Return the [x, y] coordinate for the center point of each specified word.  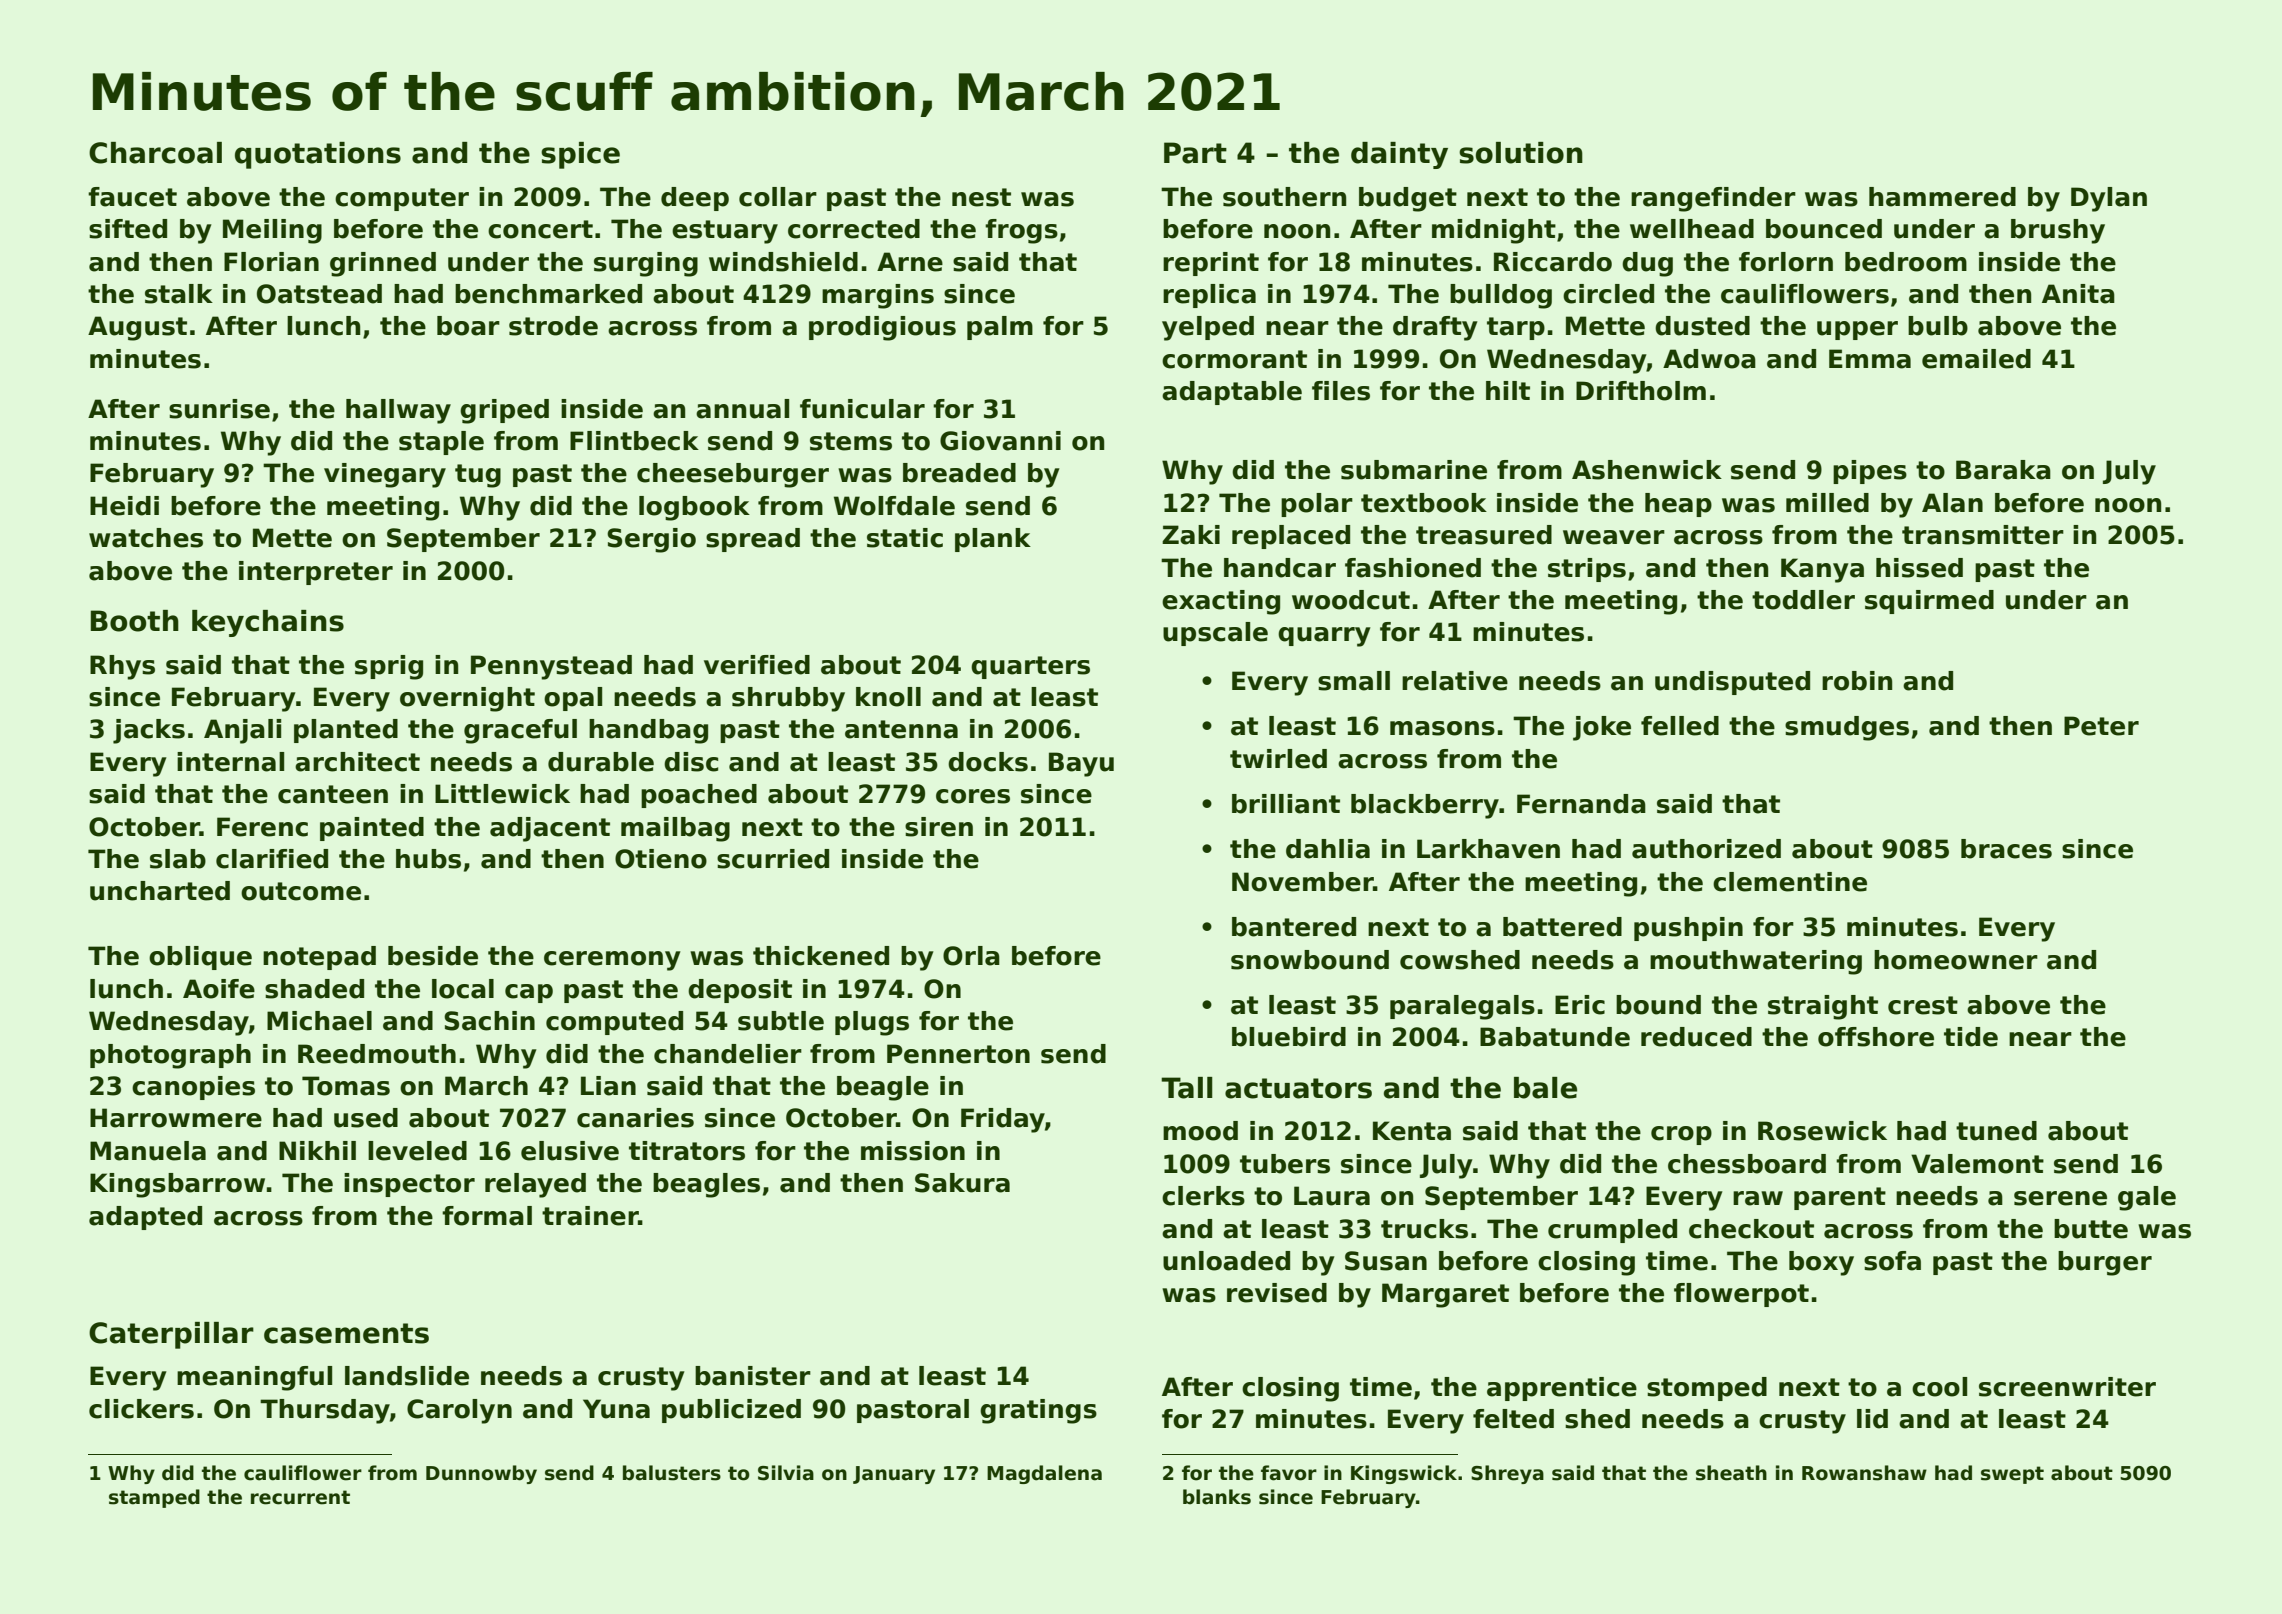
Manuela [148, 1151]
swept [2012, 1475]
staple [441, 443]
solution [1521, 153]
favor [1289, 1473]
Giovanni [1000, 441]
